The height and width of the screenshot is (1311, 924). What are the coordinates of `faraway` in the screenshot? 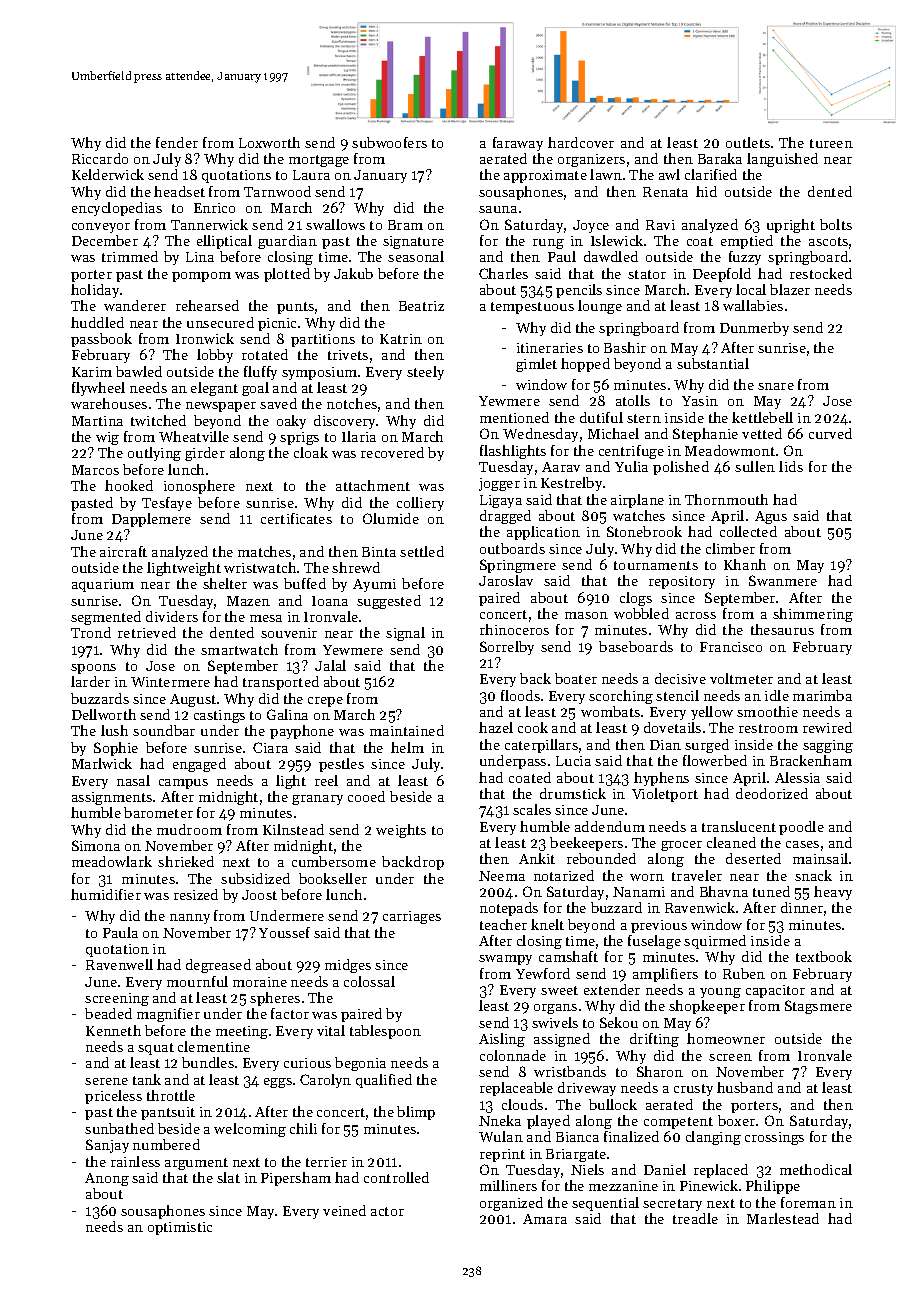 It's located at (518, 144).
